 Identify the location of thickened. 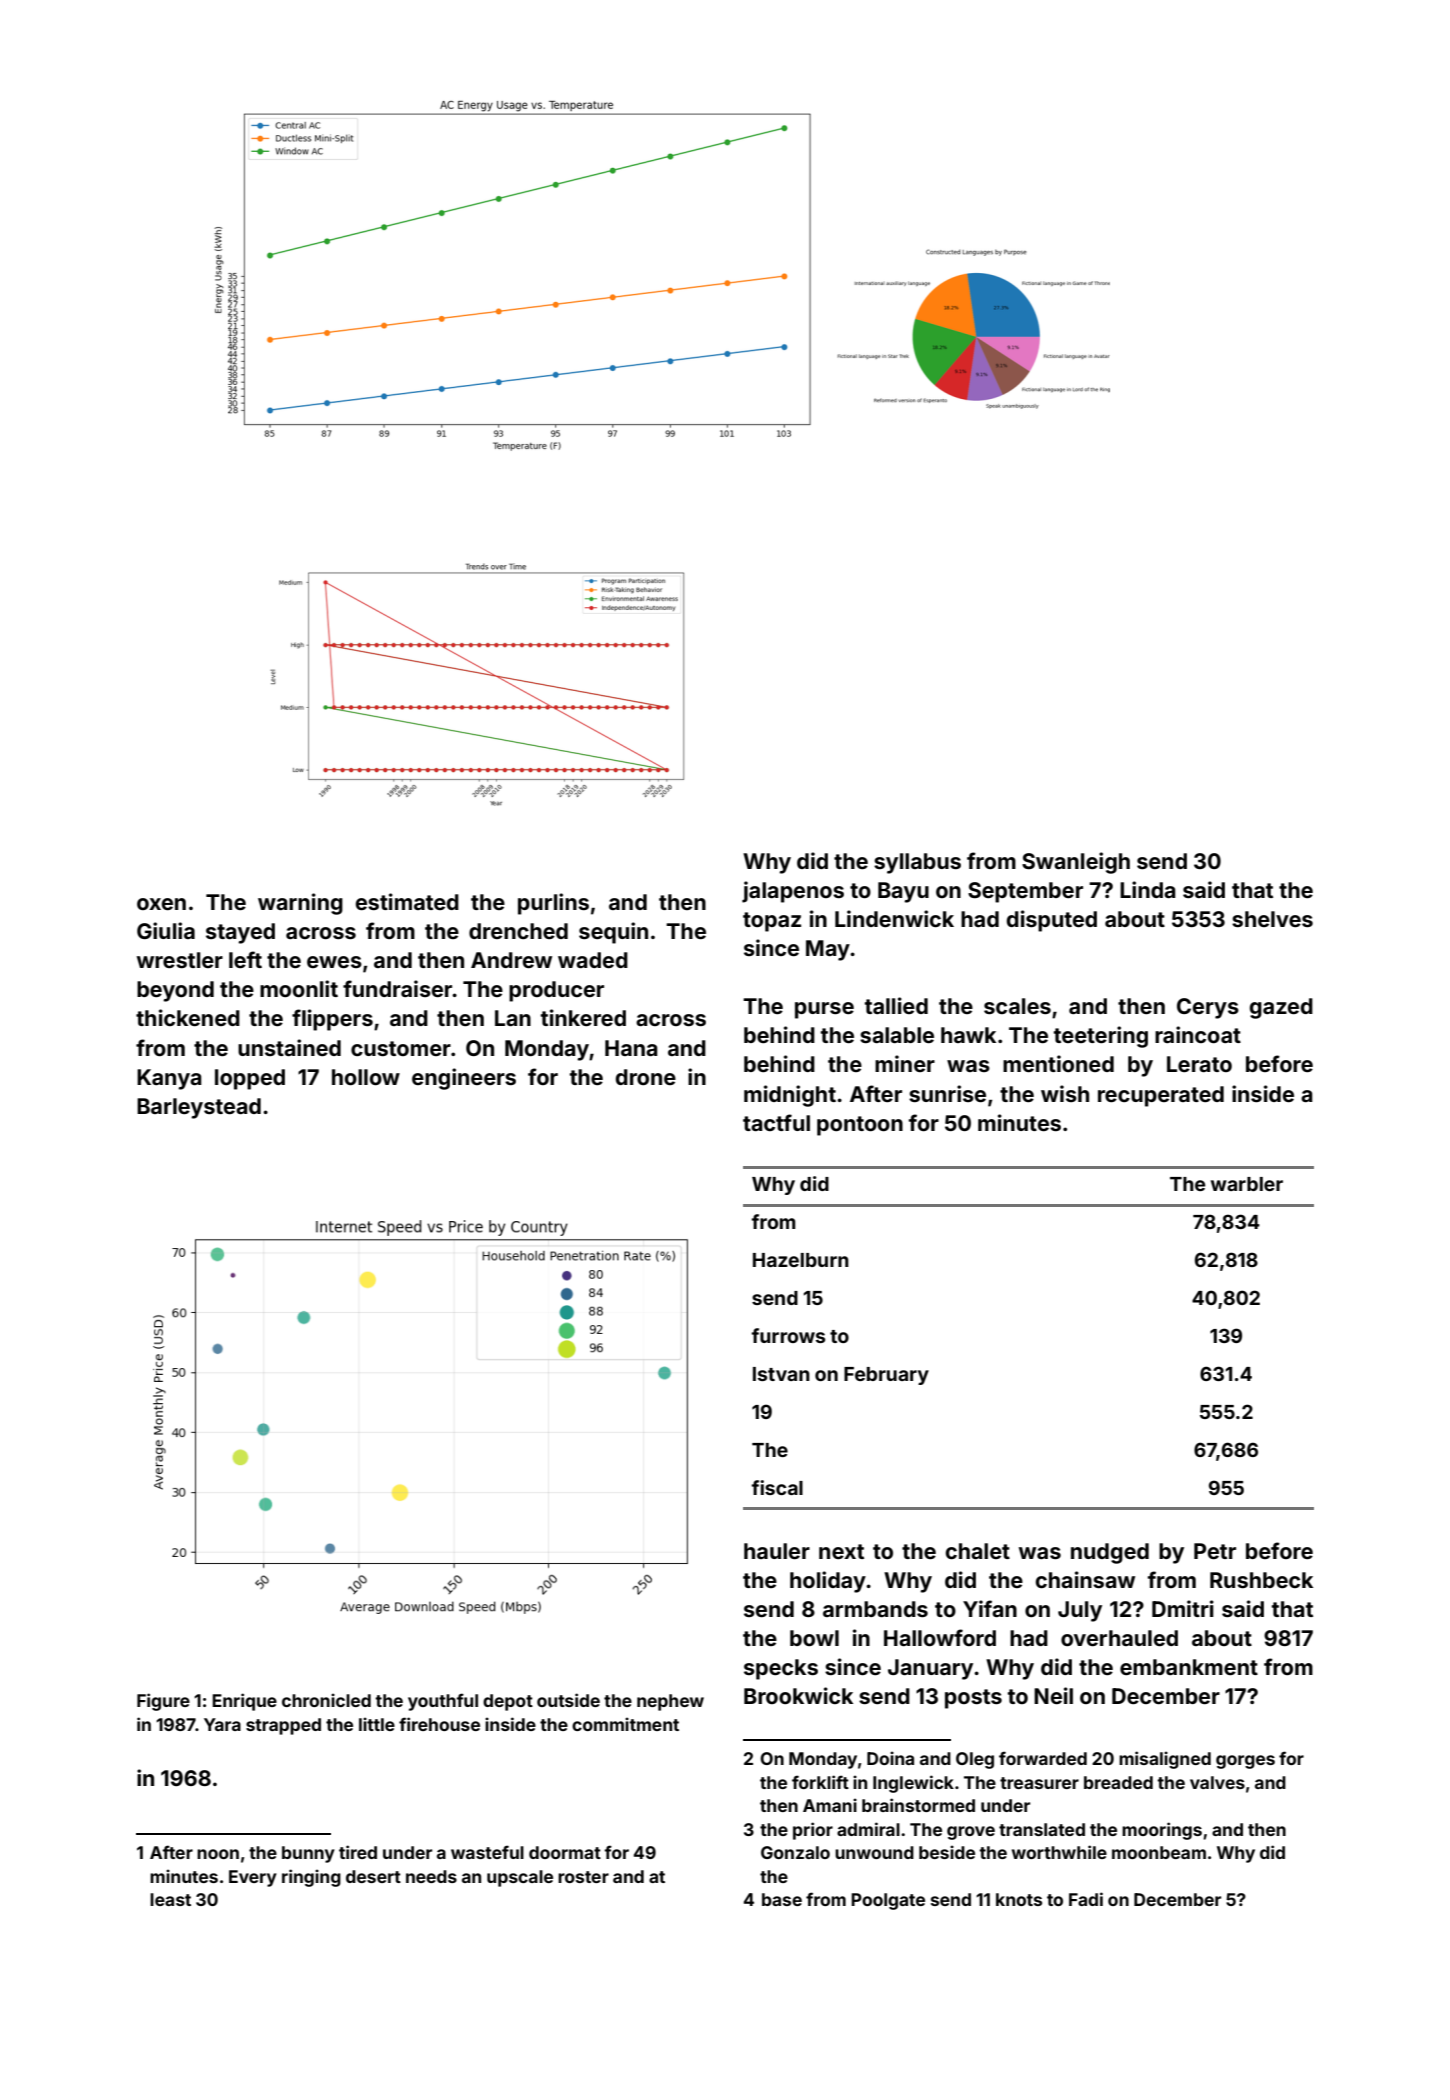
(188, 1017).
